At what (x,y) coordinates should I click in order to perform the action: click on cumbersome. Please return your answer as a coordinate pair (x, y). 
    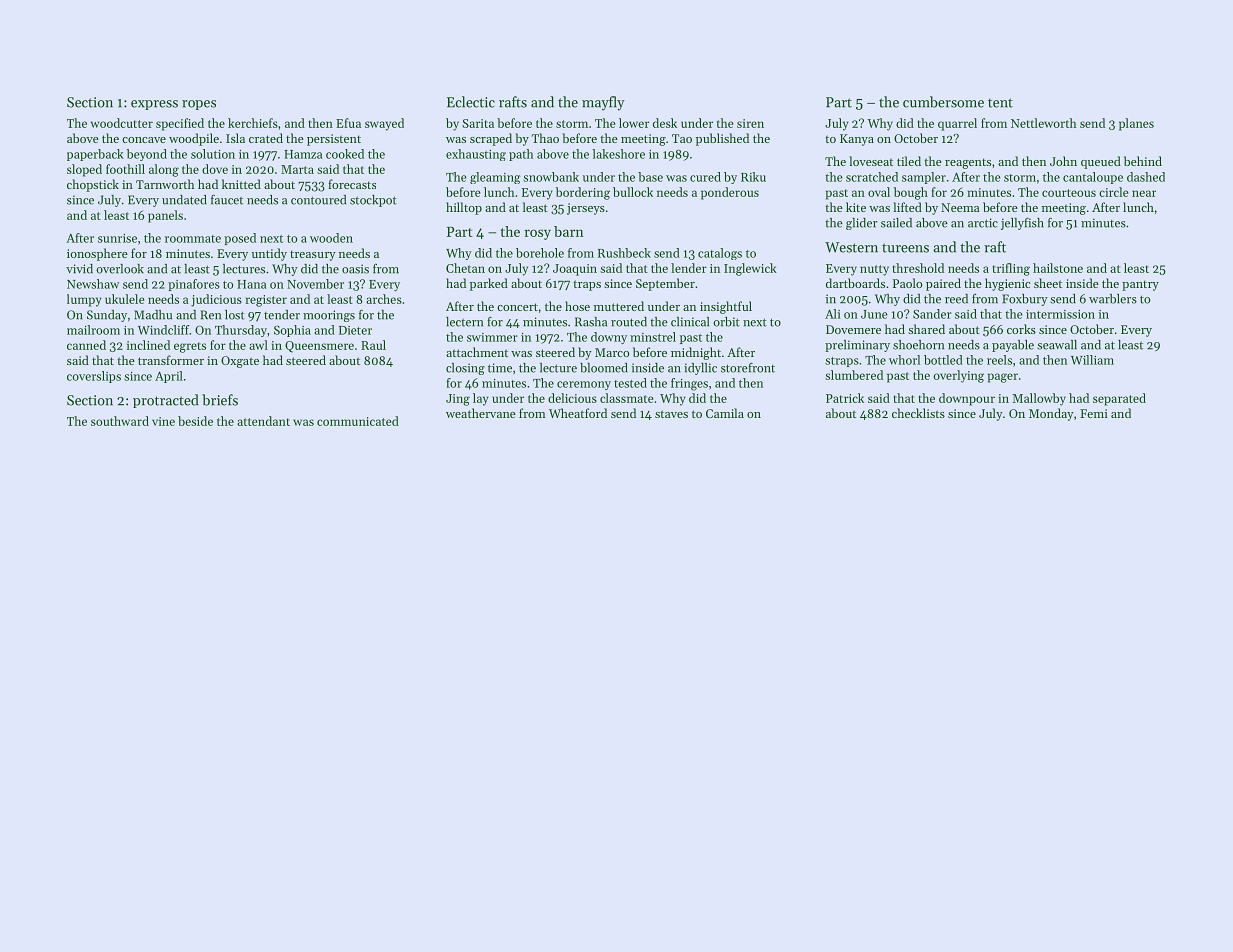
    Looking at the image, I should click on (943, 102).
